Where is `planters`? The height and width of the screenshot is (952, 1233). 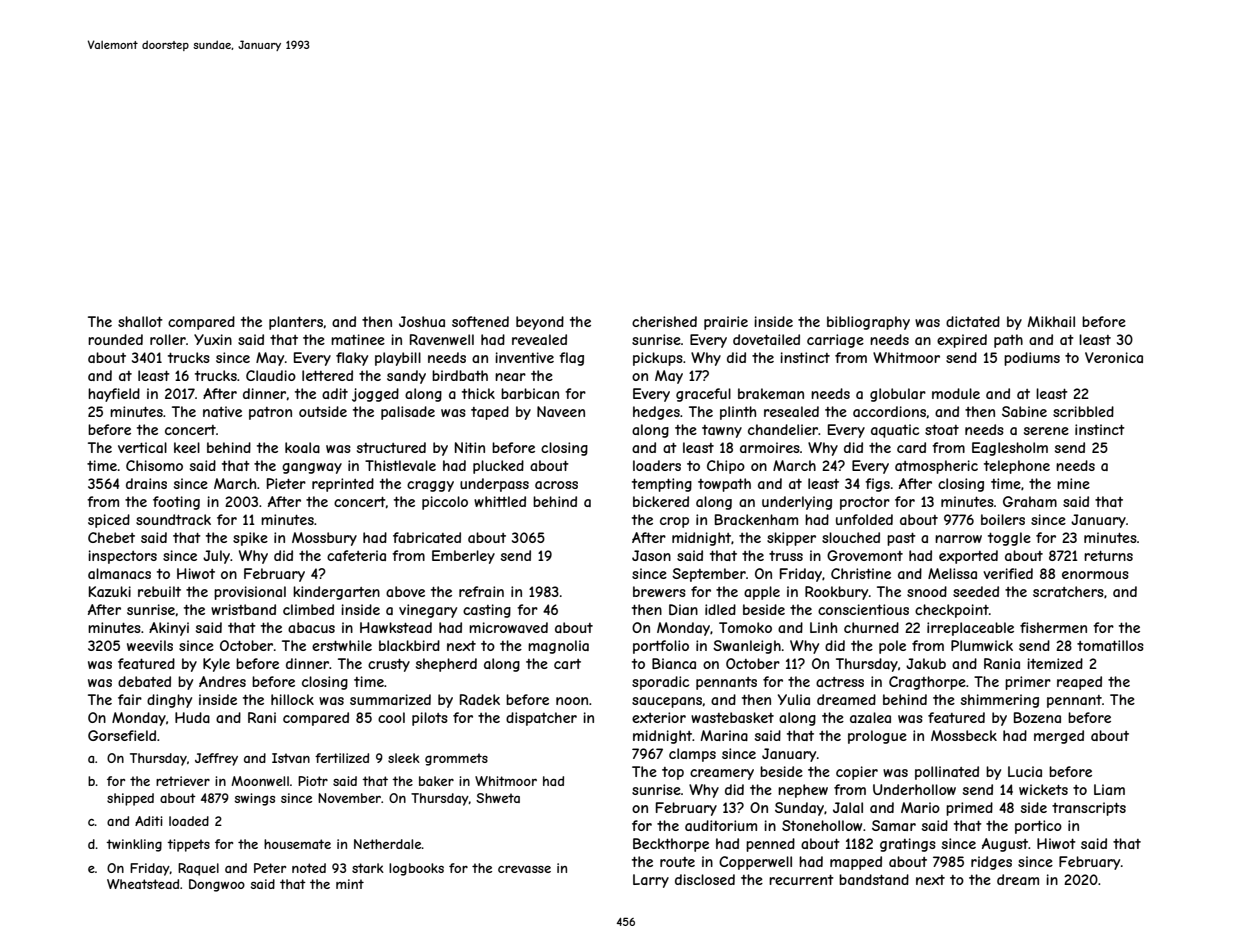 planters is located at coordinates (296, 323).
